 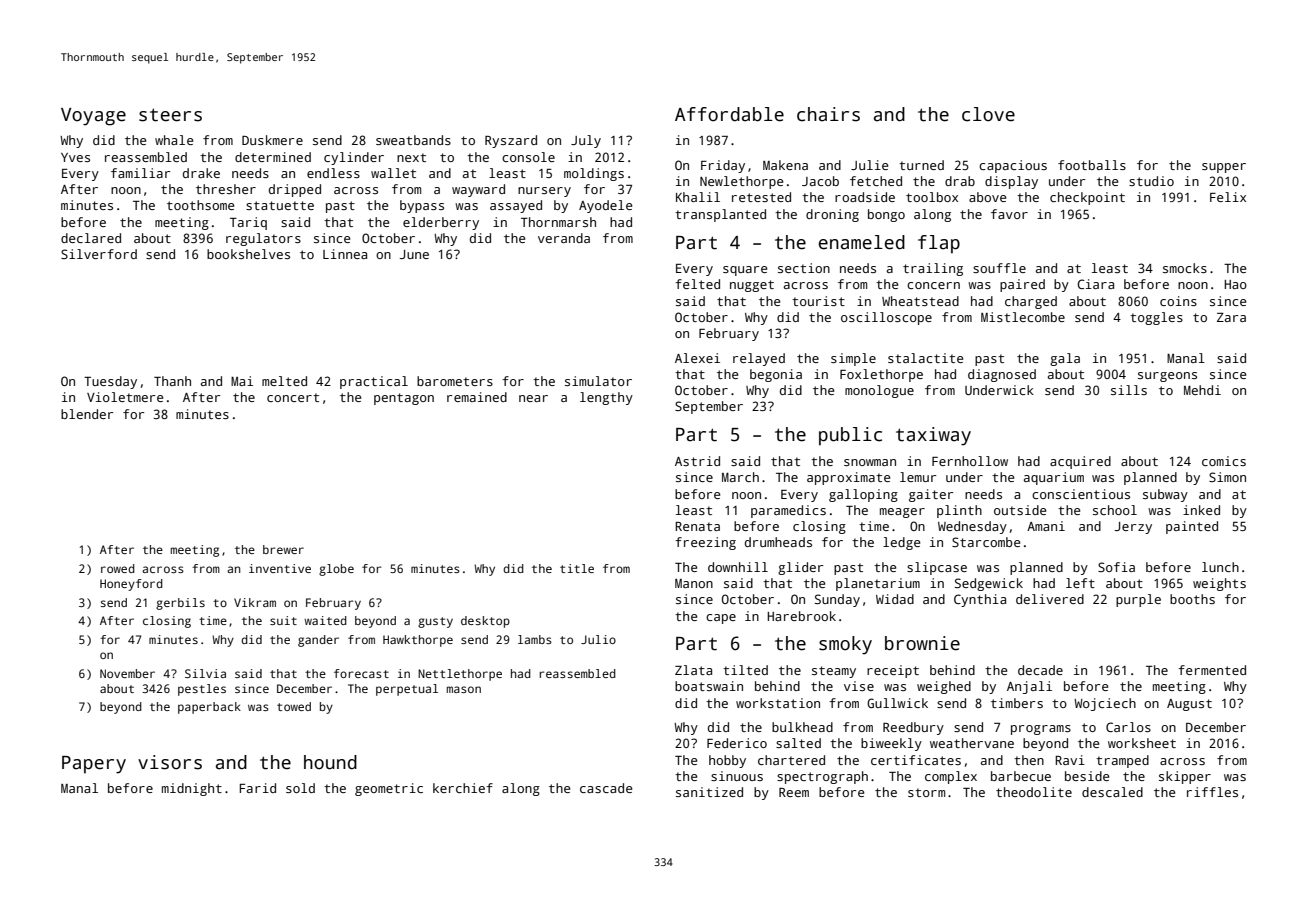 What do you see at coordinates (528, 157) in the screenshot?
I see `console` at bounding box center [528, 157].
